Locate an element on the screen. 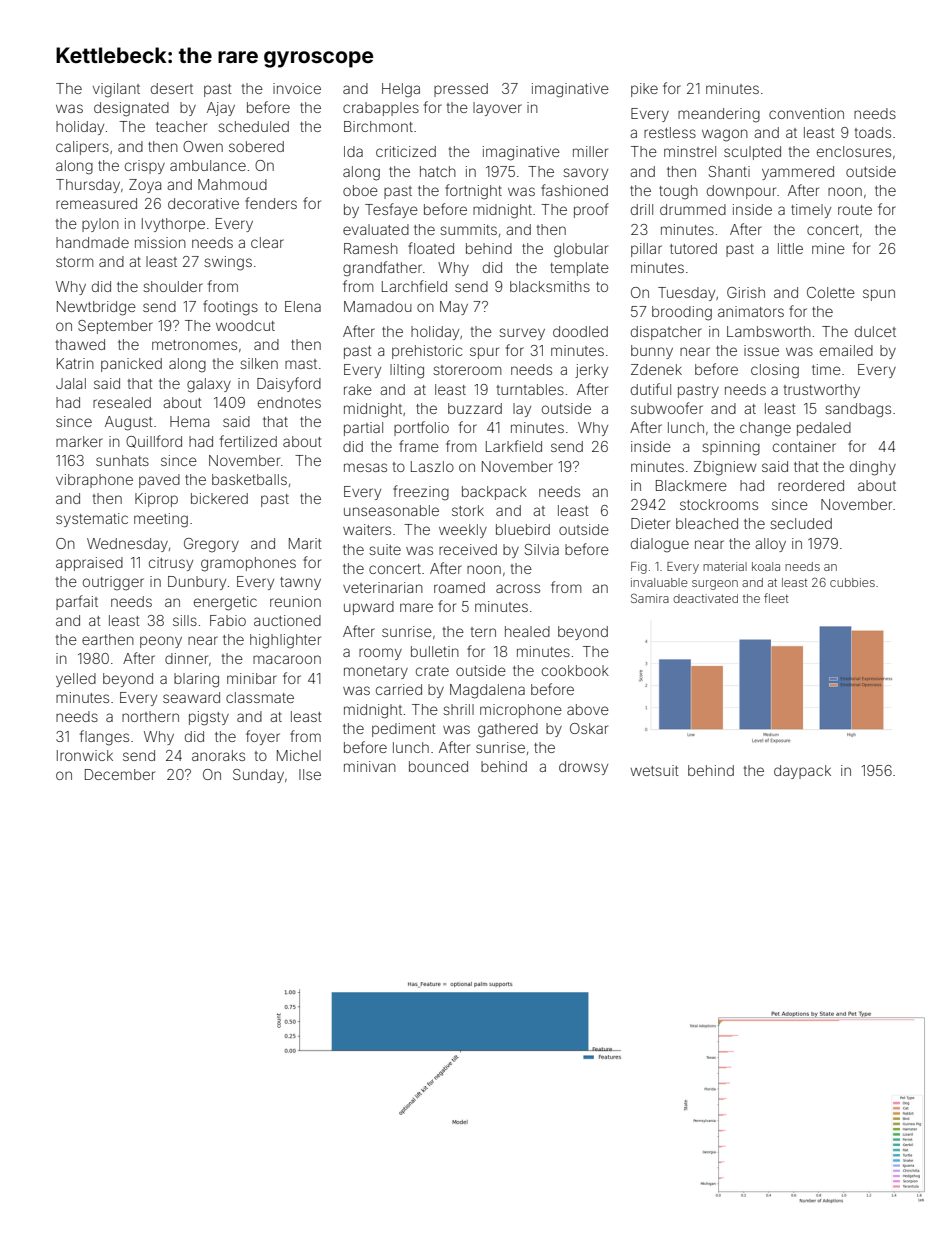  pressed is located at coordinates (461, 90).
